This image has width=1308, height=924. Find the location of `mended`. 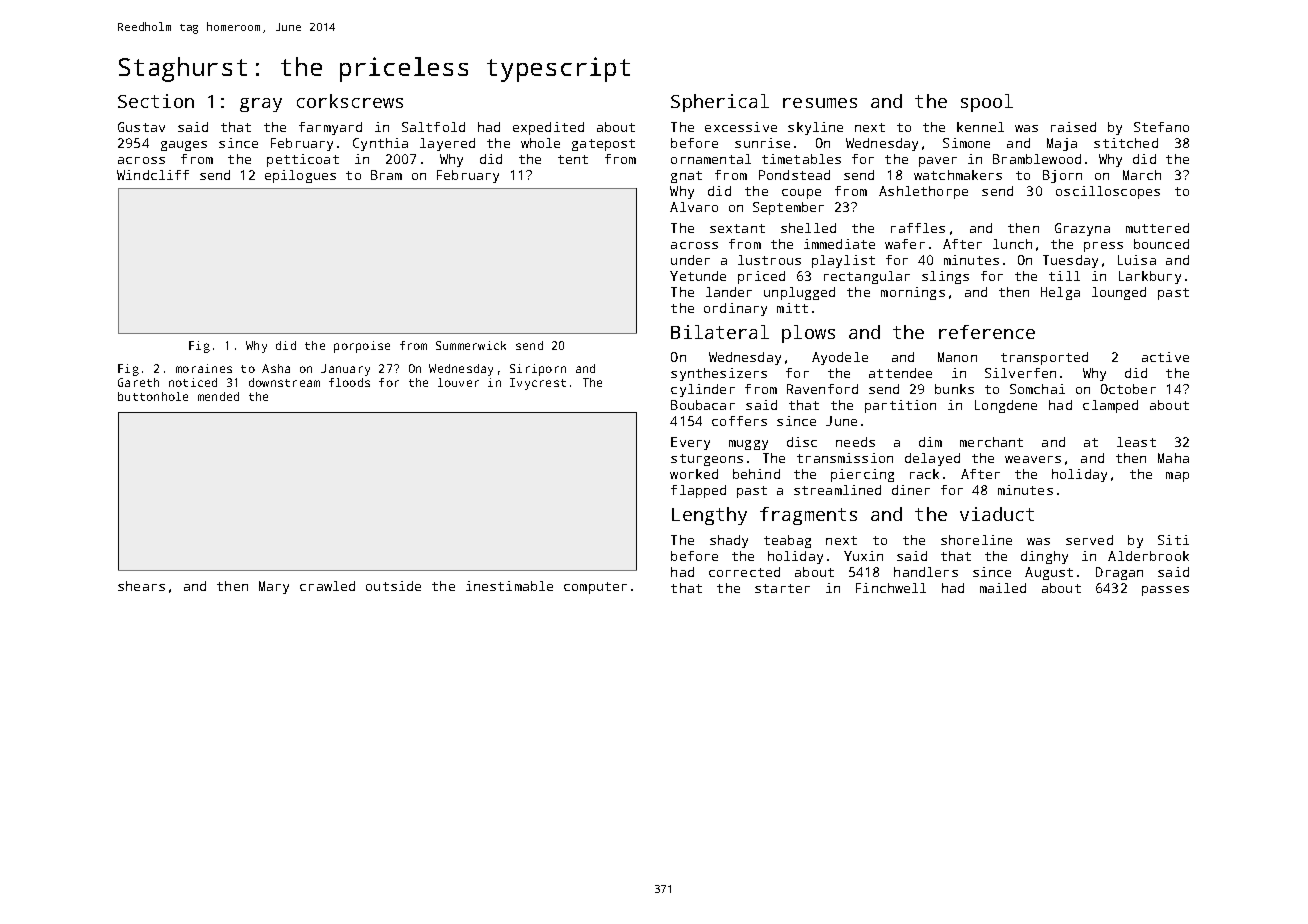

mended is located at coordinates (218, 396).
